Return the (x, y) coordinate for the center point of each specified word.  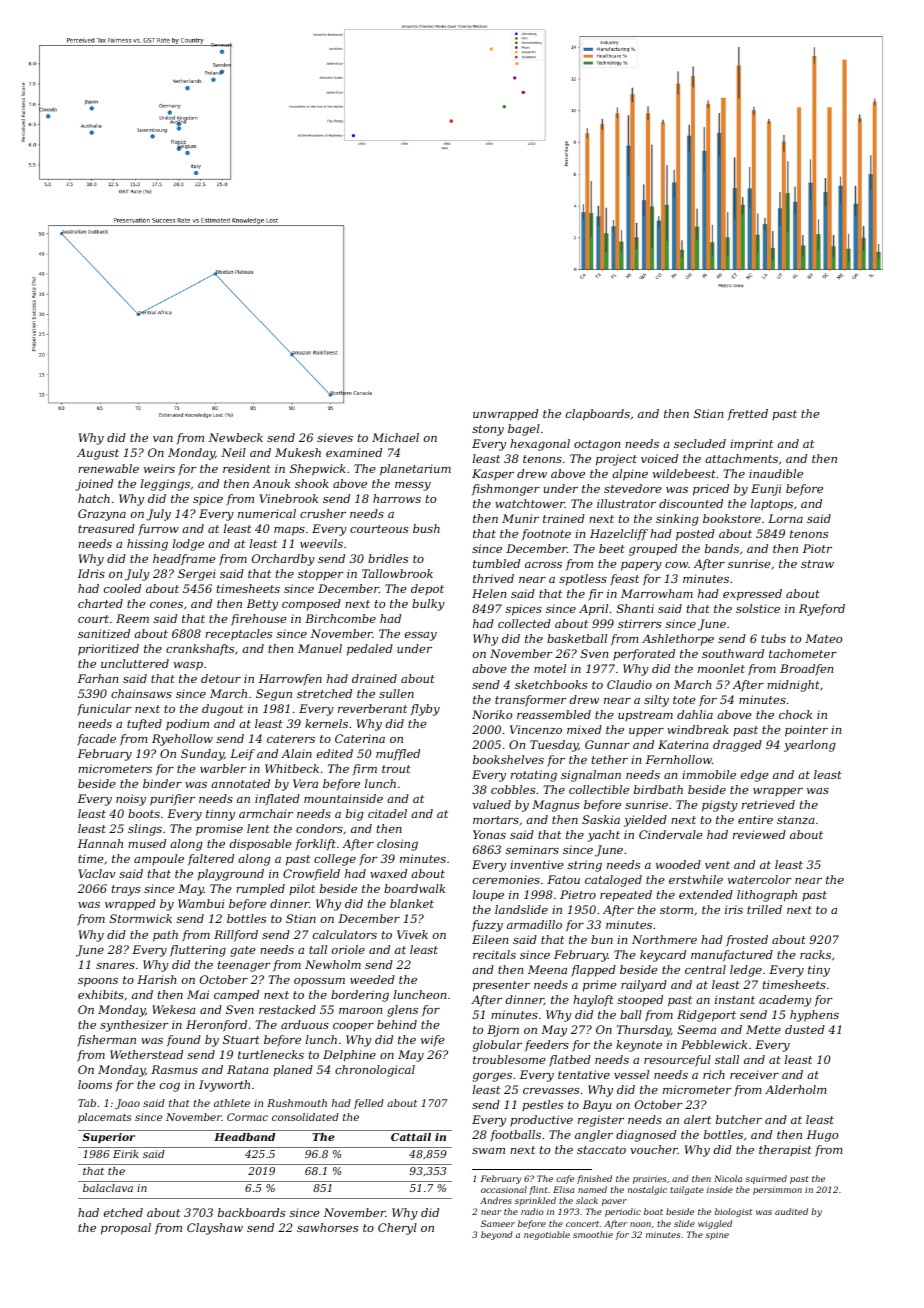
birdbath (658, 789)
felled (369, 1104)
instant (735, 999)
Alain (296, 753)
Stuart (241, 1039)
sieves (335, 437)
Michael (395, 437)
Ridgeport (706, 1016)
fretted (747, 415)
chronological (375, 1071)
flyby (425, 710)
